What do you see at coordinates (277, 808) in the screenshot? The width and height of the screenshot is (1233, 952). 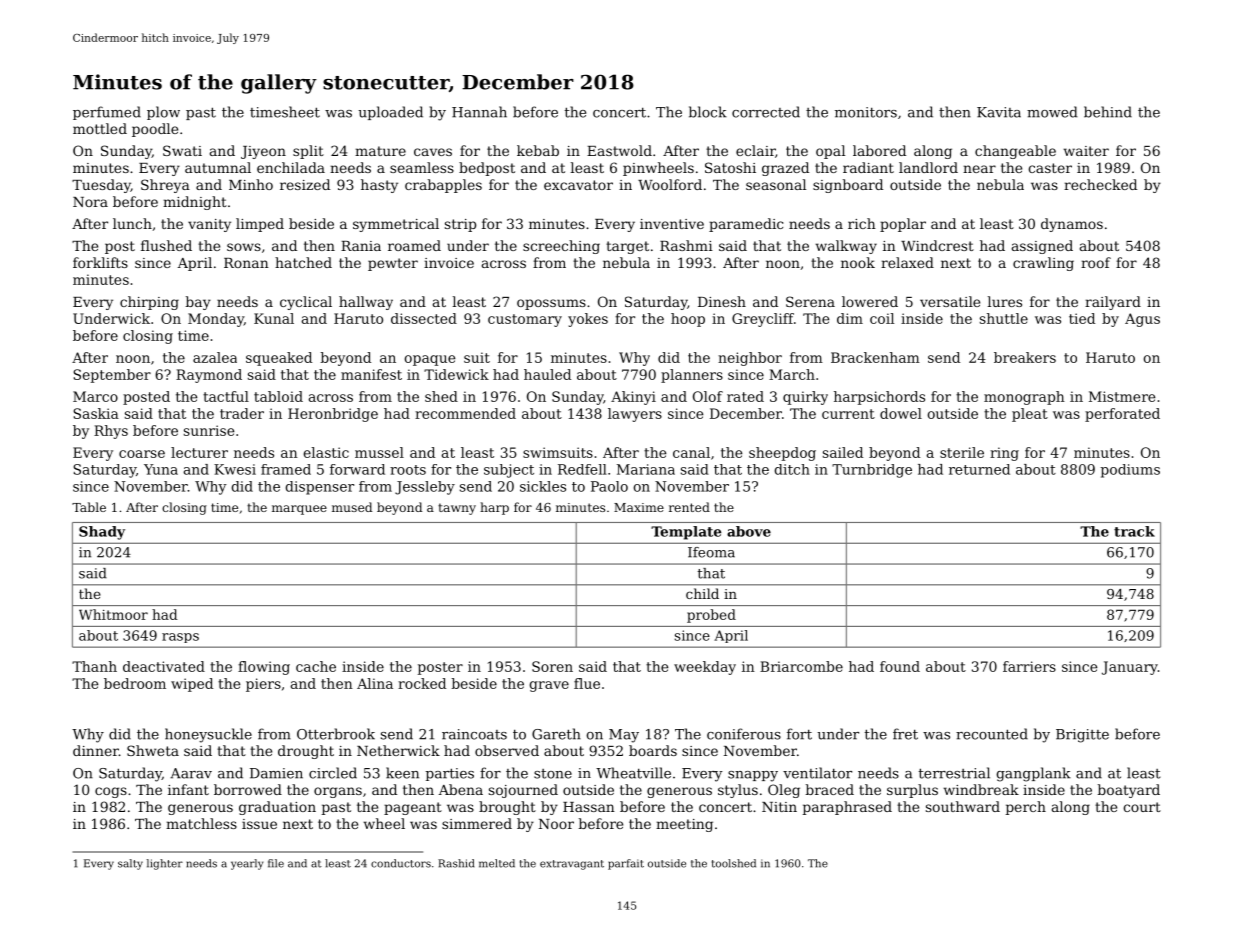 I see `graduation` at bounding box center [277, 808].
